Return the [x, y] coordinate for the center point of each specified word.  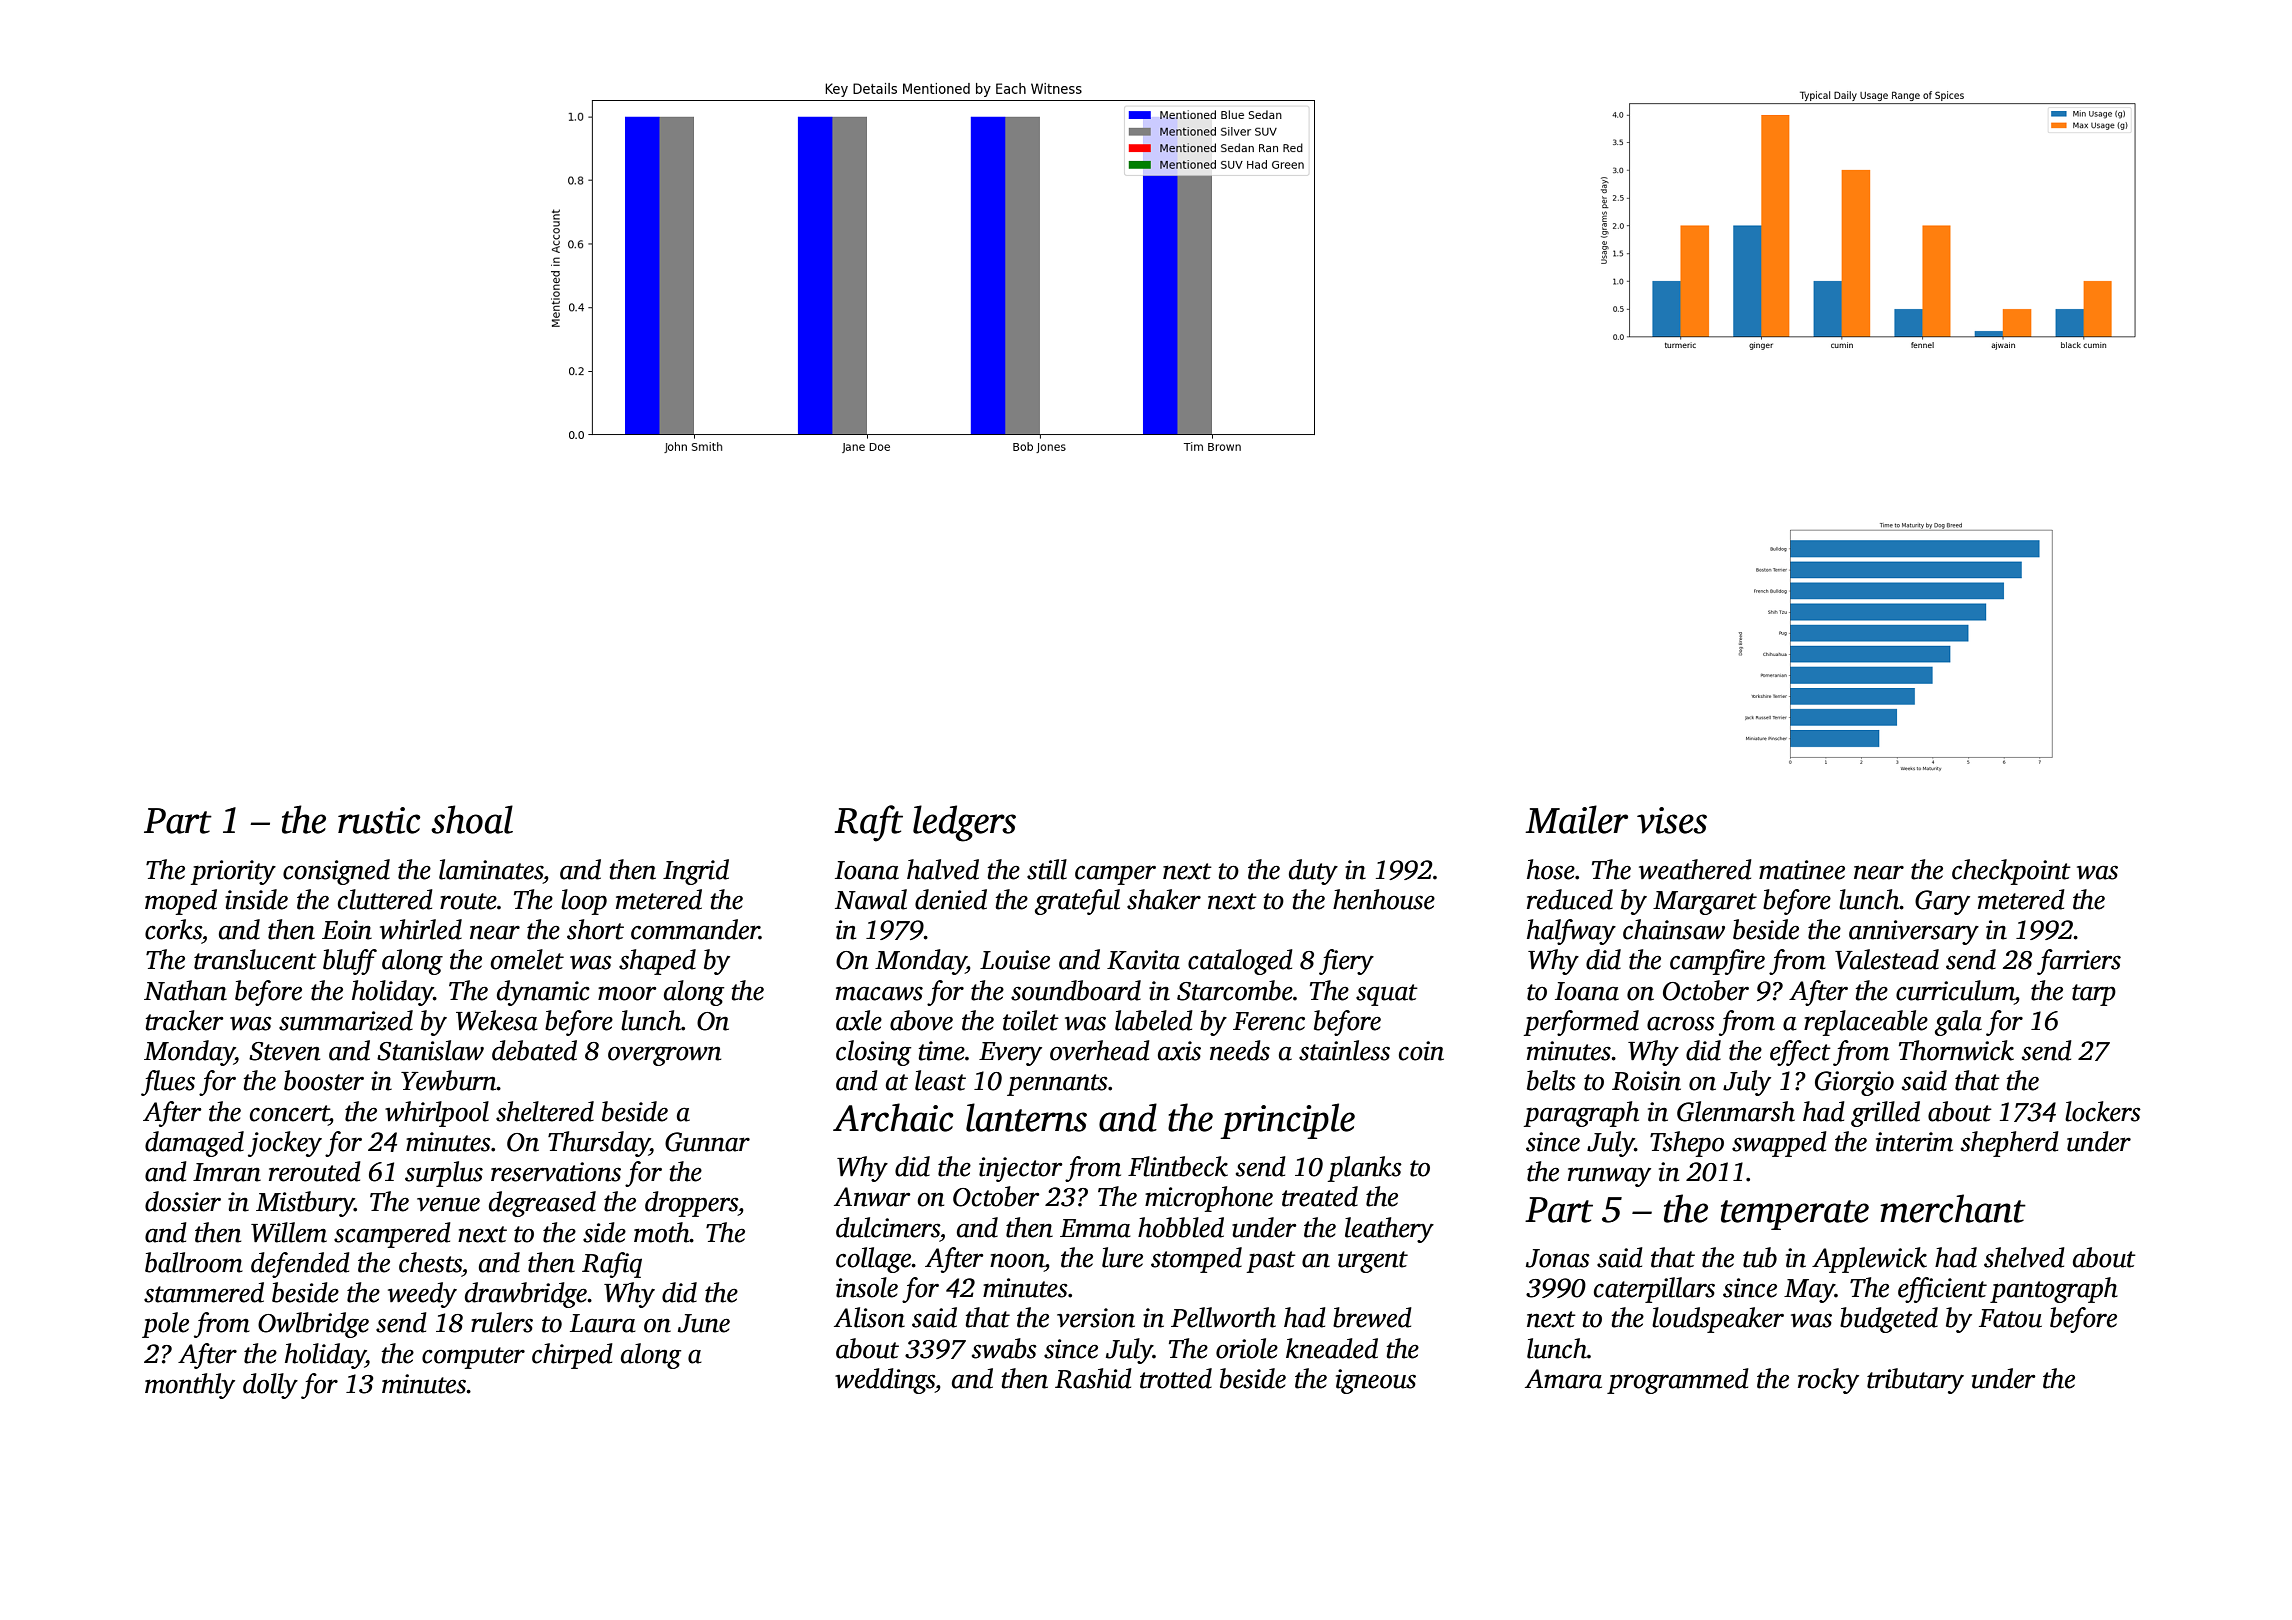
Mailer [1576, 819]
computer [473, 1358]
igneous [1376, 1381]
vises [1672, 820]
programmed [1678, 1381]
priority [233, 872]
